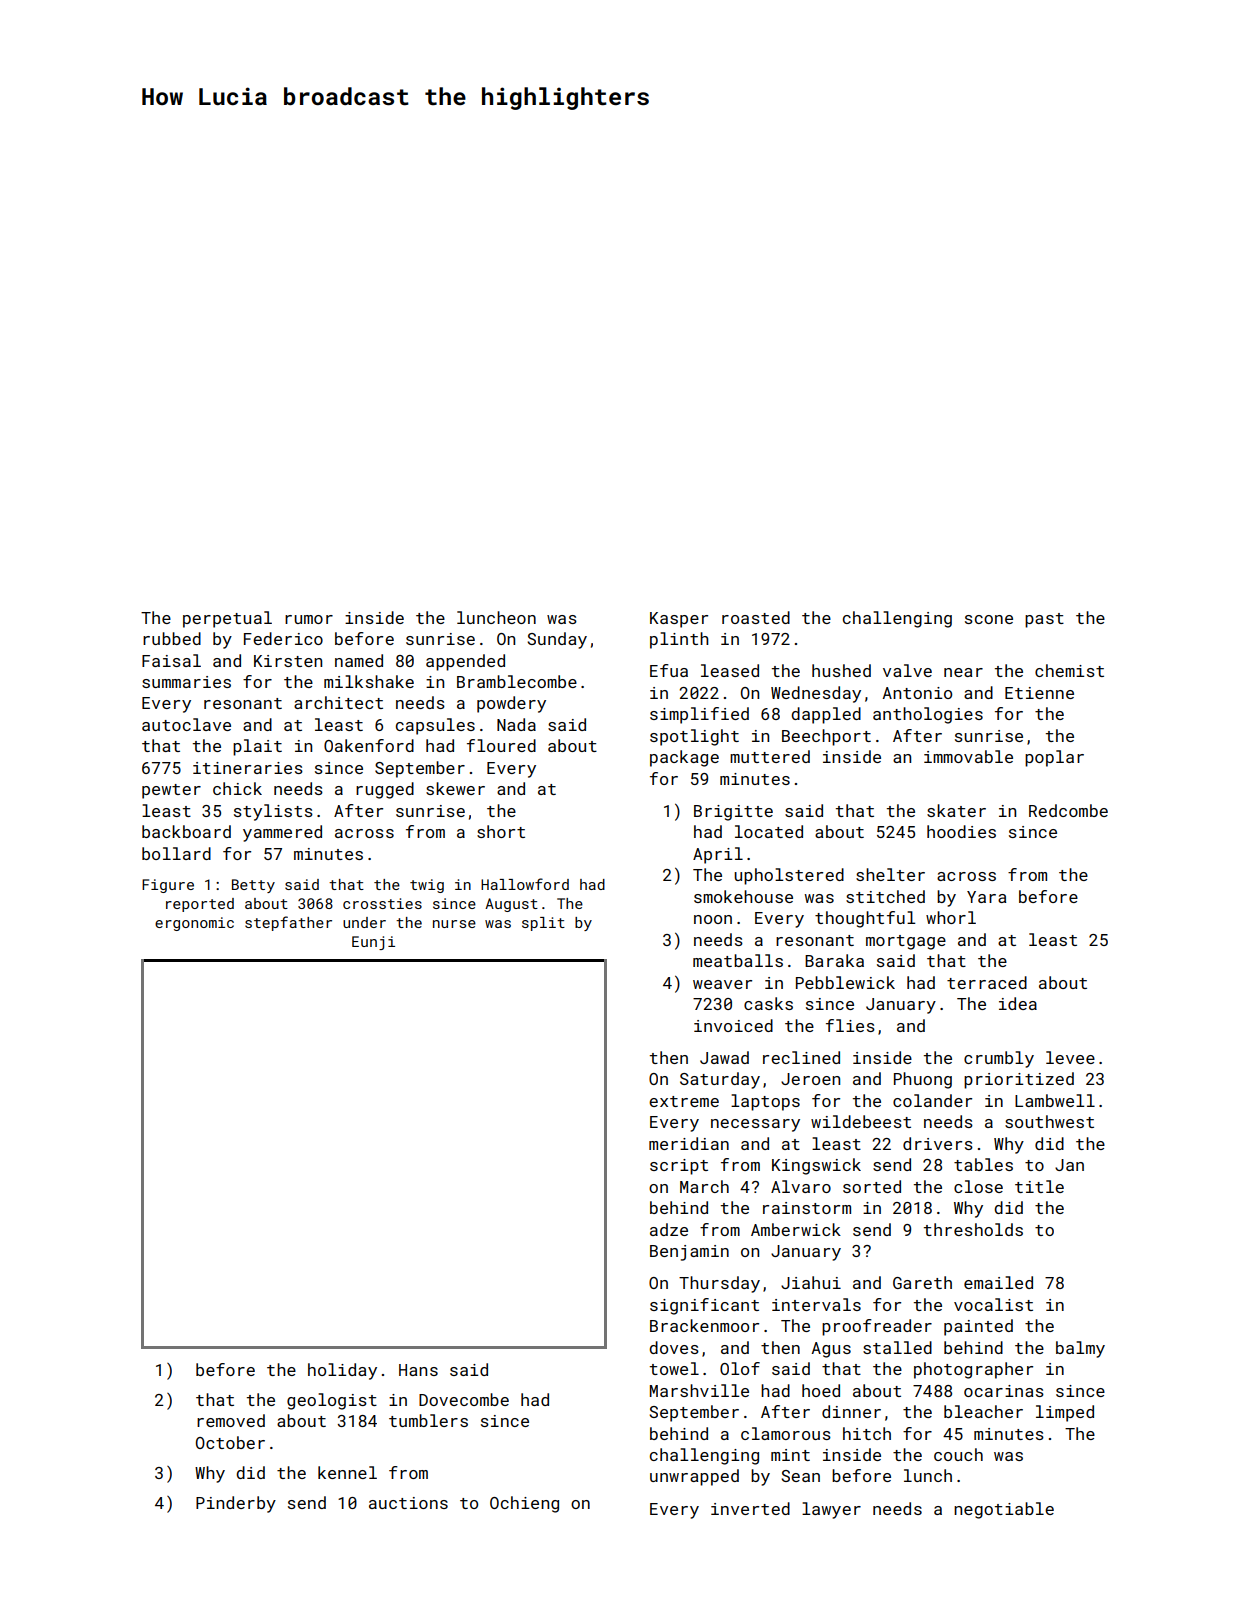 This document has height=1623, width=1255. What do you see at coordinates (750, 1508) in the document?
I see `inverted` at bounding box center [750, 1508].
